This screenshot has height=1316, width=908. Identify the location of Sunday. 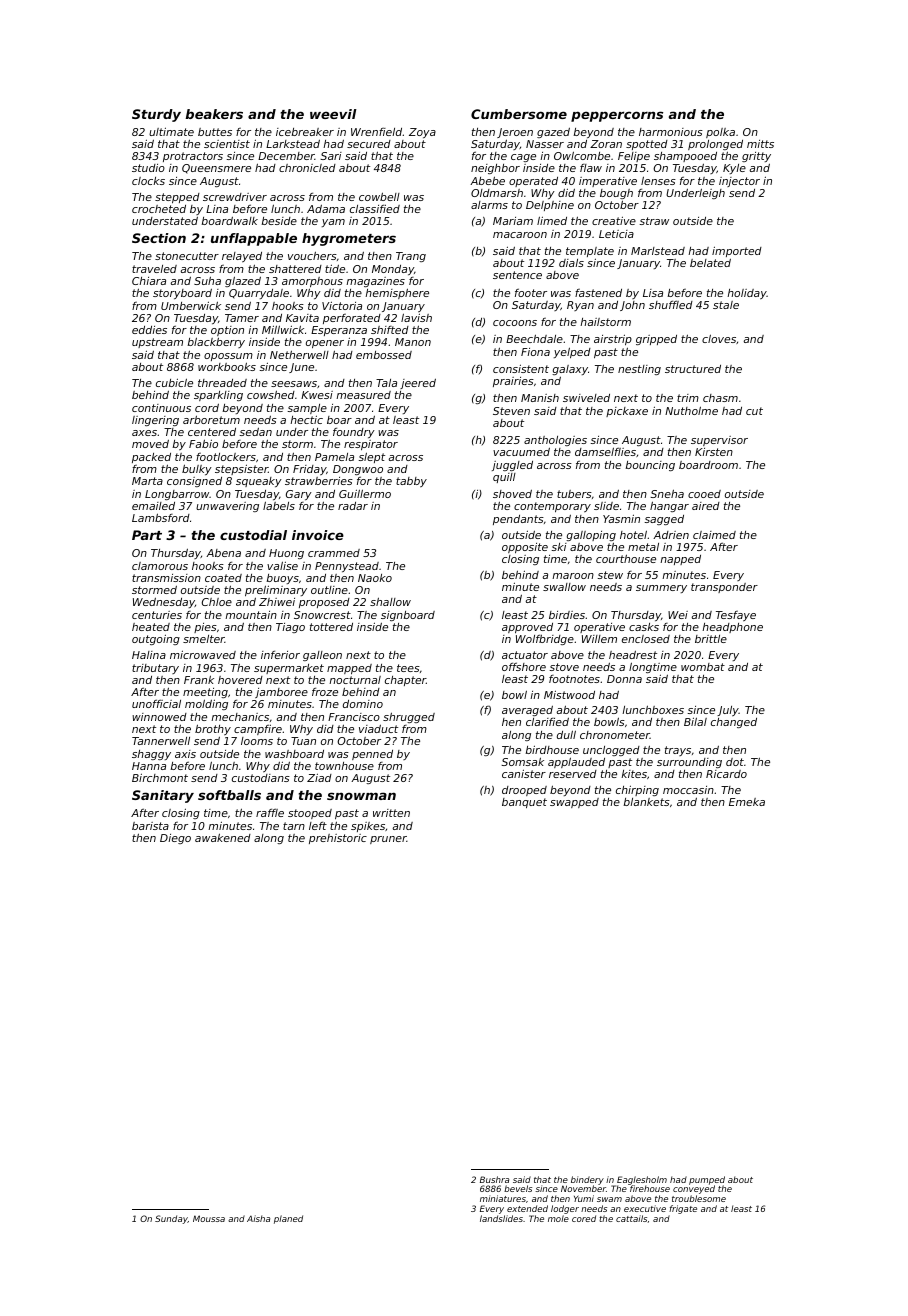
(171, 1219).
